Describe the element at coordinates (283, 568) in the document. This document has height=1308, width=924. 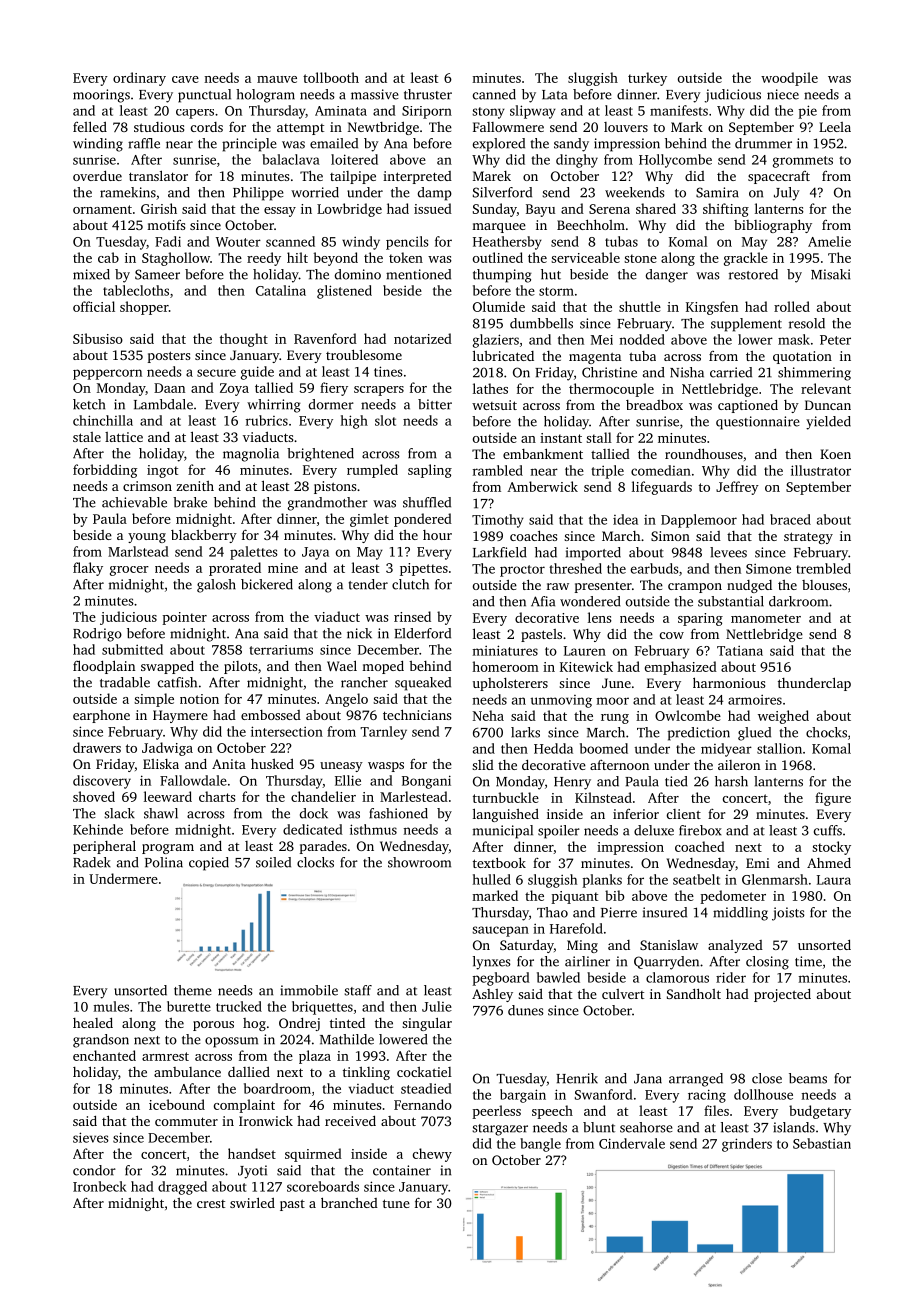
I see `mine` at that location.
